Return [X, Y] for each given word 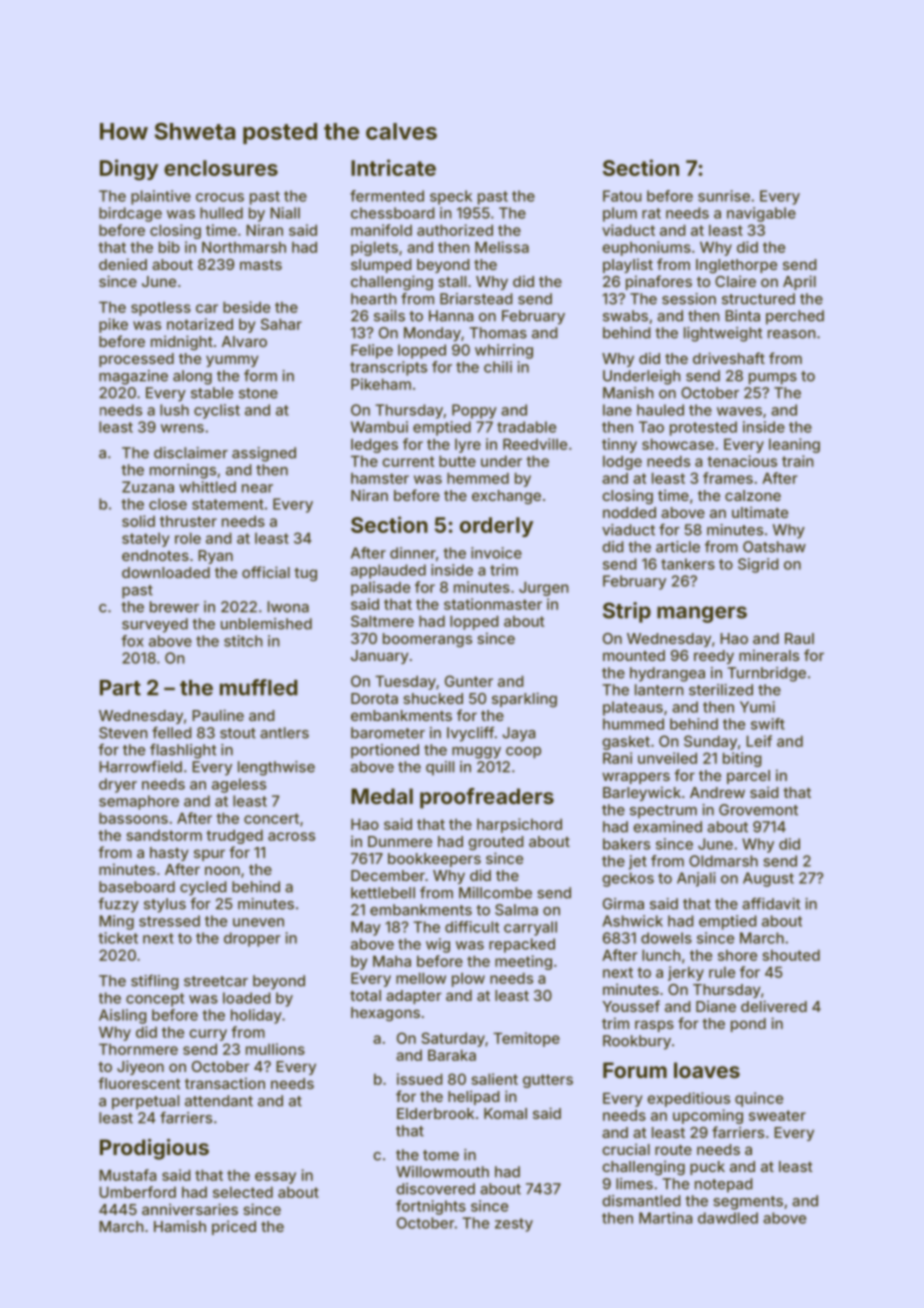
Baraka [452, 1055]
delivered [774, 1006]
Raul [799, 638]
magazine [133, 377]
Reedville [535, 444]
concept [155, 1000]
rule [722, 972]
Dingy [129, 170]
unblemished [266, 624]
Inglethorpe [736, 266]
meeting [523, 962]
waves [739, 411]
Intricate [393, 167]
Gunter [469, 681]
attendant [219, 1101]
